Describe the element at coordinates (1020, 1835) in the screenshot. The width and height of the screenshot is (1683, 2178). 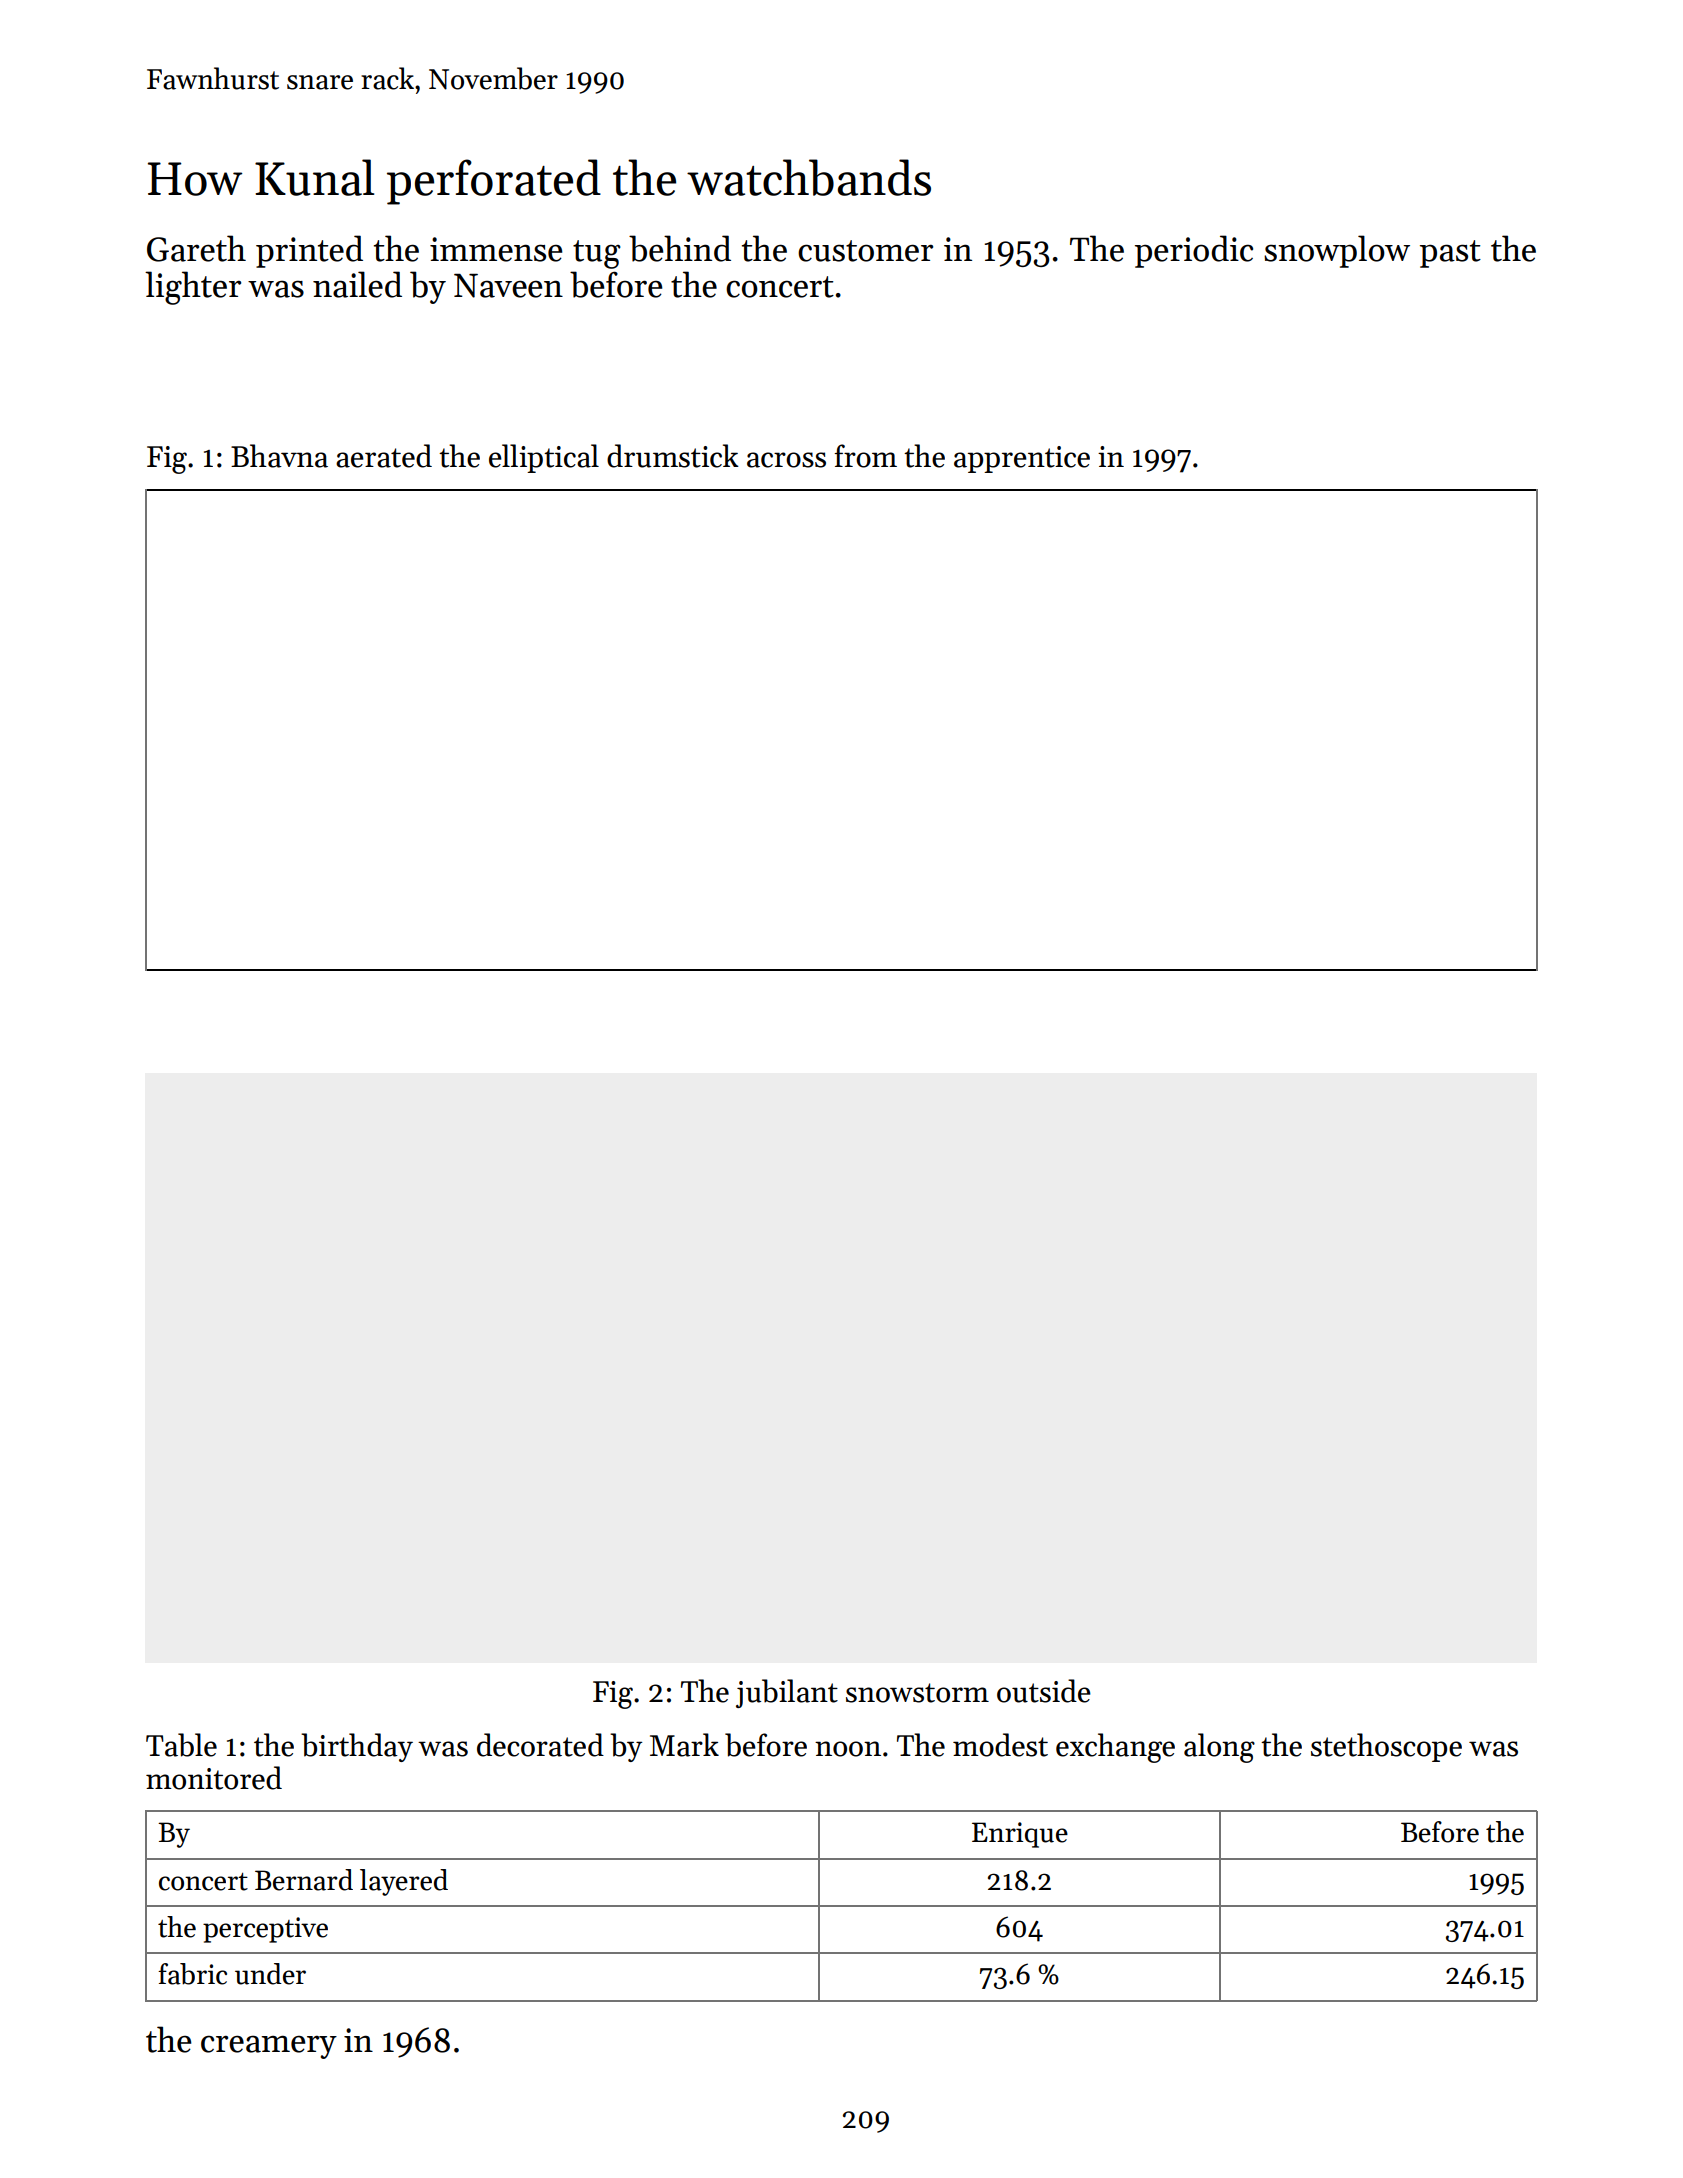
I see `Enrique` at that location.
